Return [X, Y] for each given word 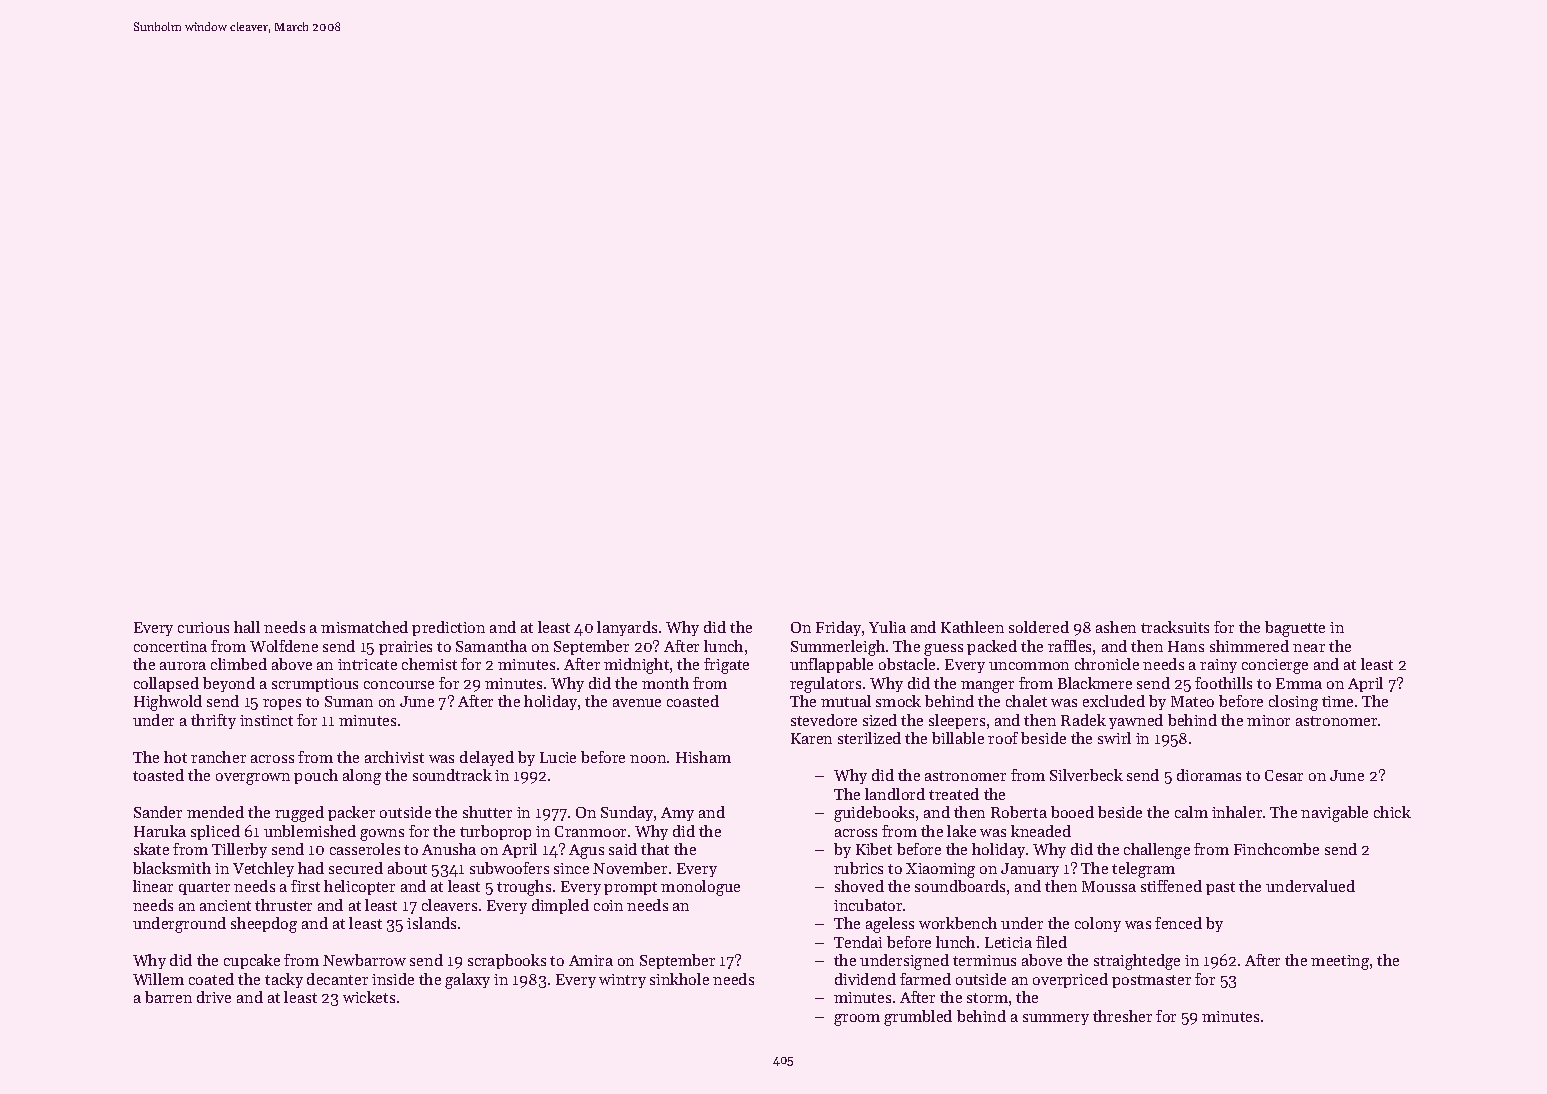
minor [1268, 720]
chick [1392, 812]
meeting [1340, 962]
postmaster [1151, 981]
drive [214, 997]
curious [203, 627]
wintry [622, 981]
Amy [677, 814]
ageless [890, 925]
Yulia [887, 627]
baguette [1295, 629]
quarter [204, 888]
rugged [299, 814]
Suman [349, 701]
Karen [811, 738]
